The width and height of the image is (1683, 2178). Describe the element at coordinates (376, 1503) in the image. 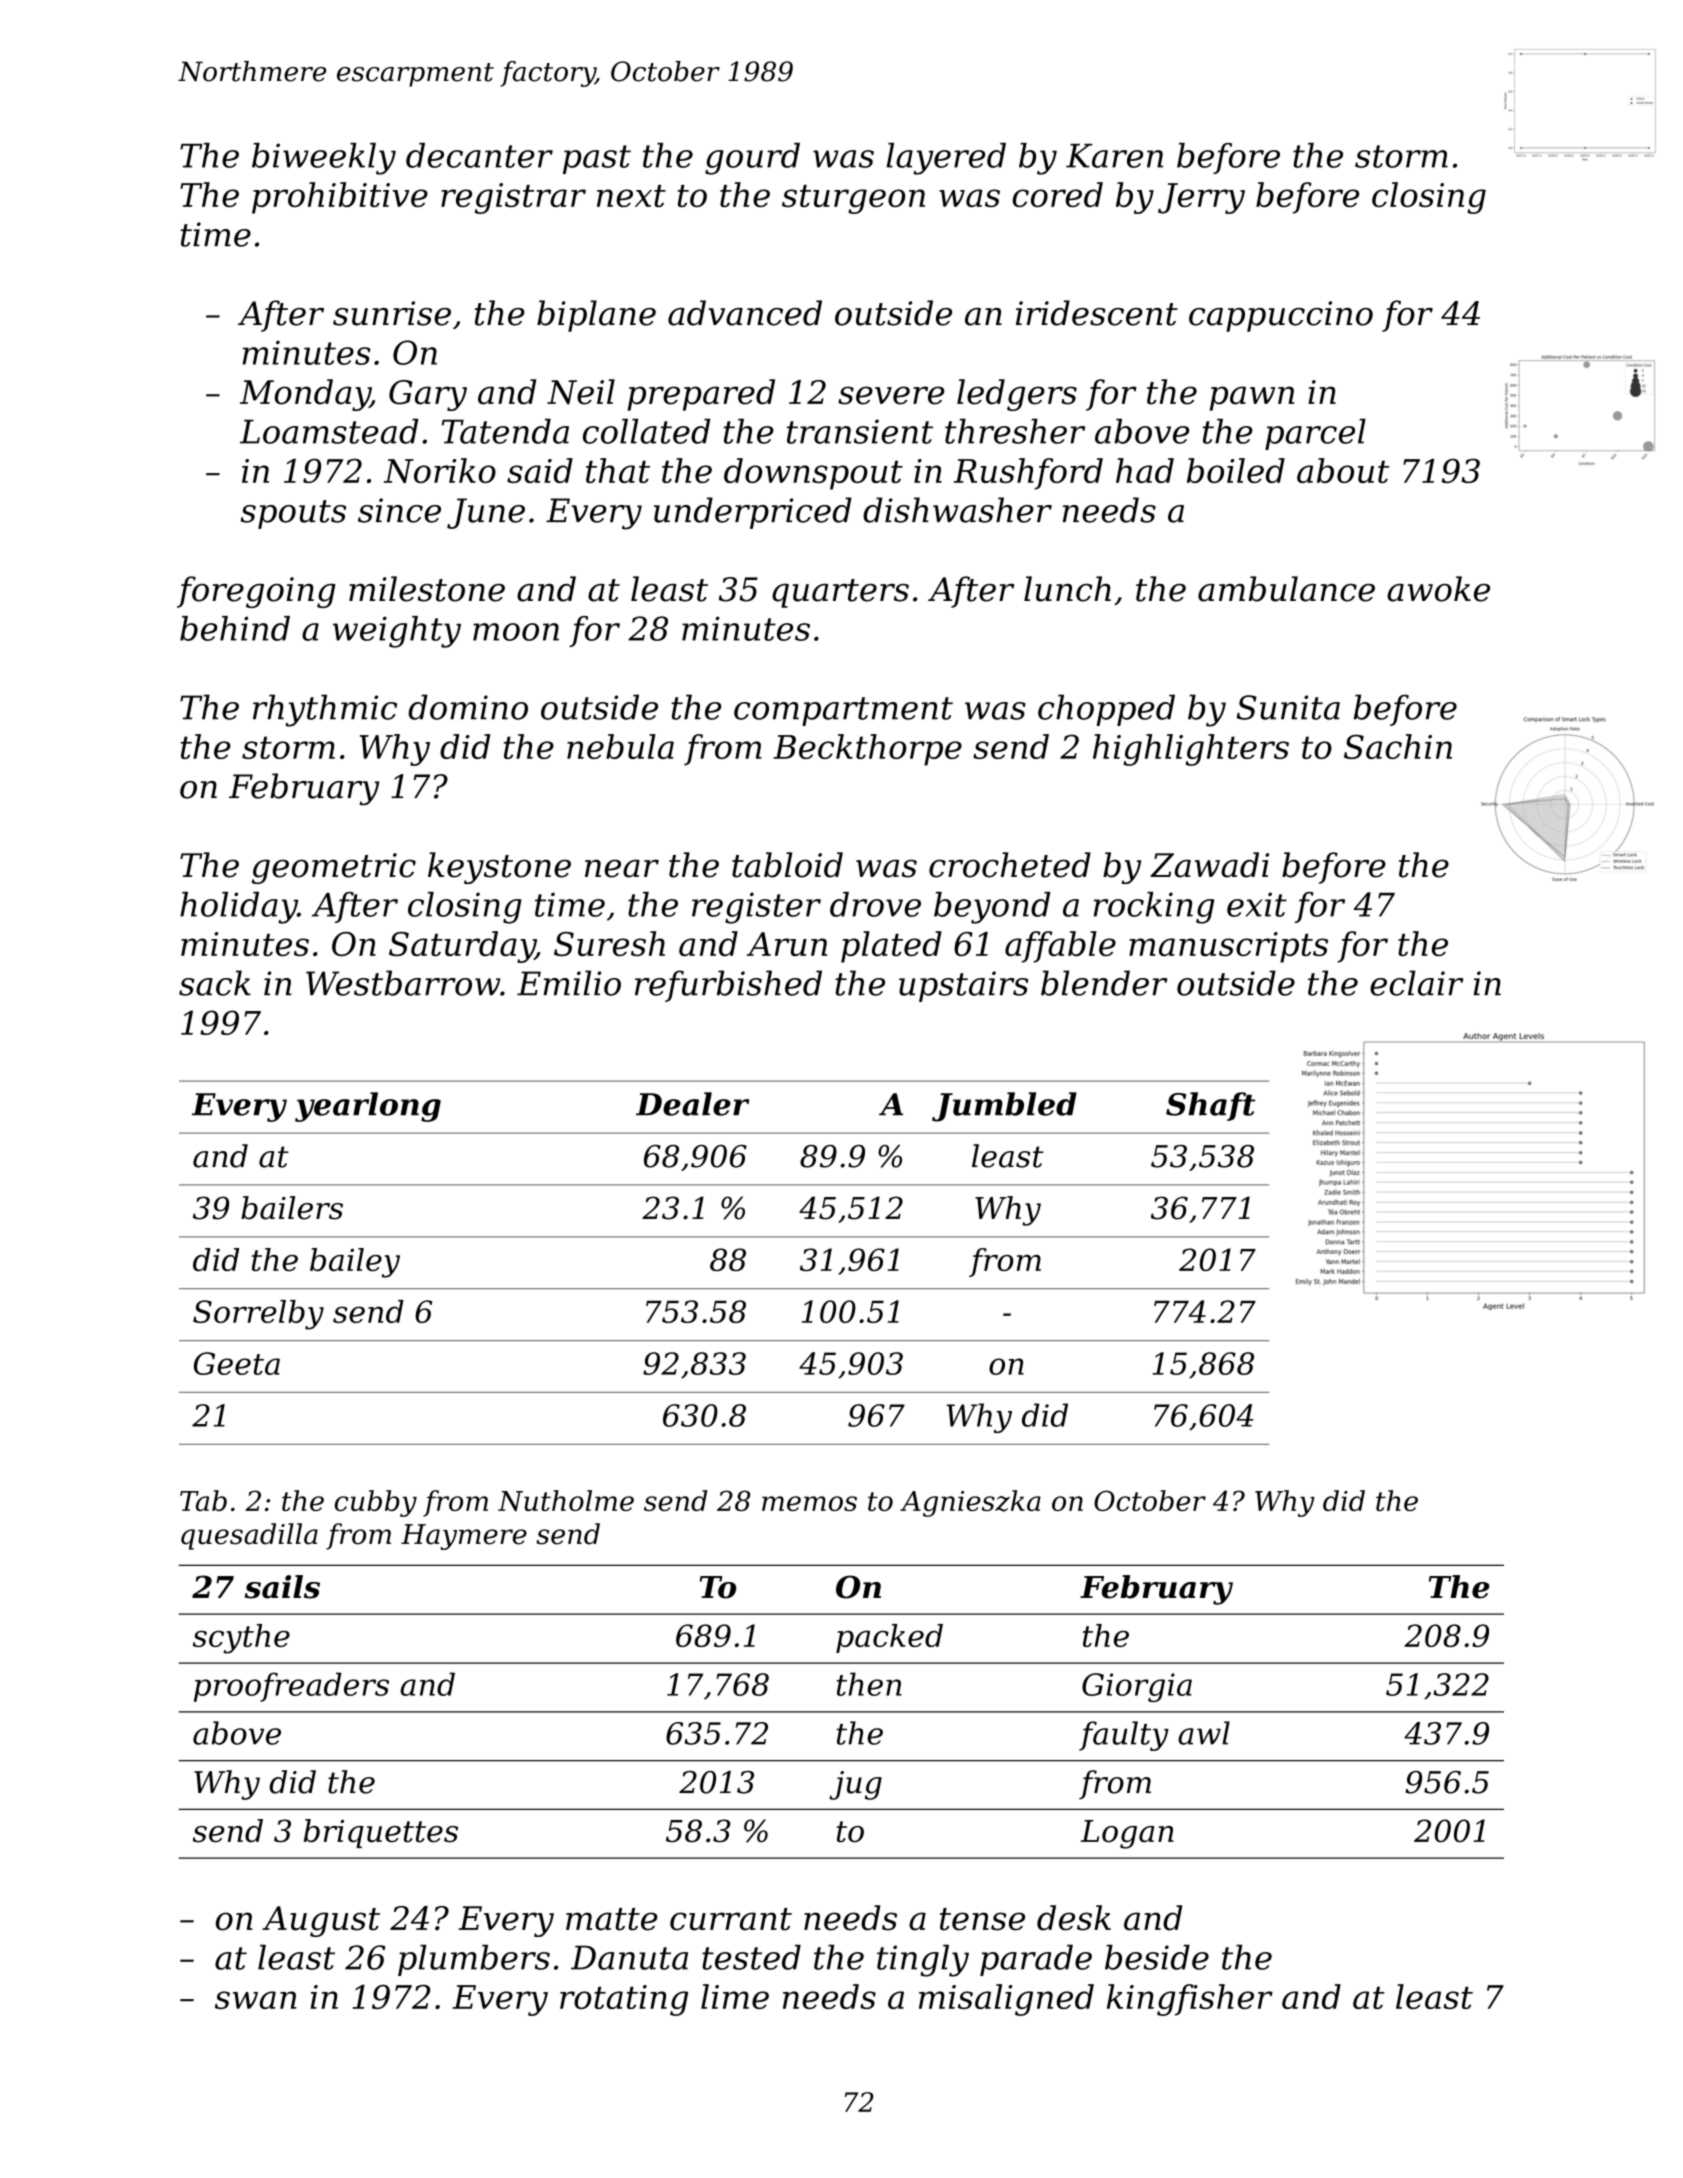

I see `cubby` at that location.
